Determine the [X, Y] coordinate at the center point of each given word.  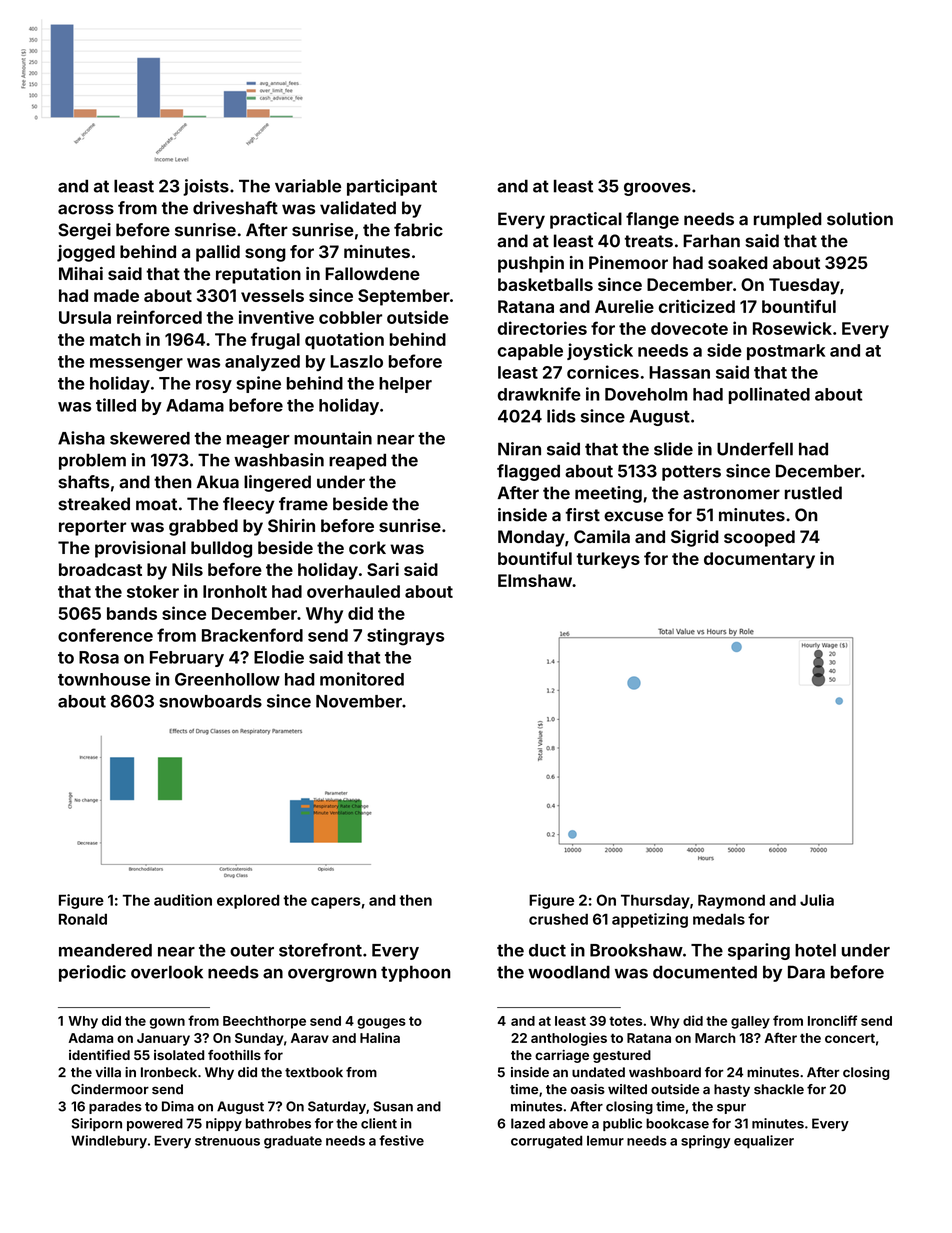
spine [258, 384]
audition [183, 900]
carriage [562, 1056]
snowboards [210, 701]
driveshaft [235, 208]
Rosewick [792, 328]
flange [652, 220]
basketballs [545, 284]
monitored [362, 679]
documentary [759, 560]
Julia [817, 900]
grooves [657, 189]
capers [336, 903]
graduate [293, 1142]
